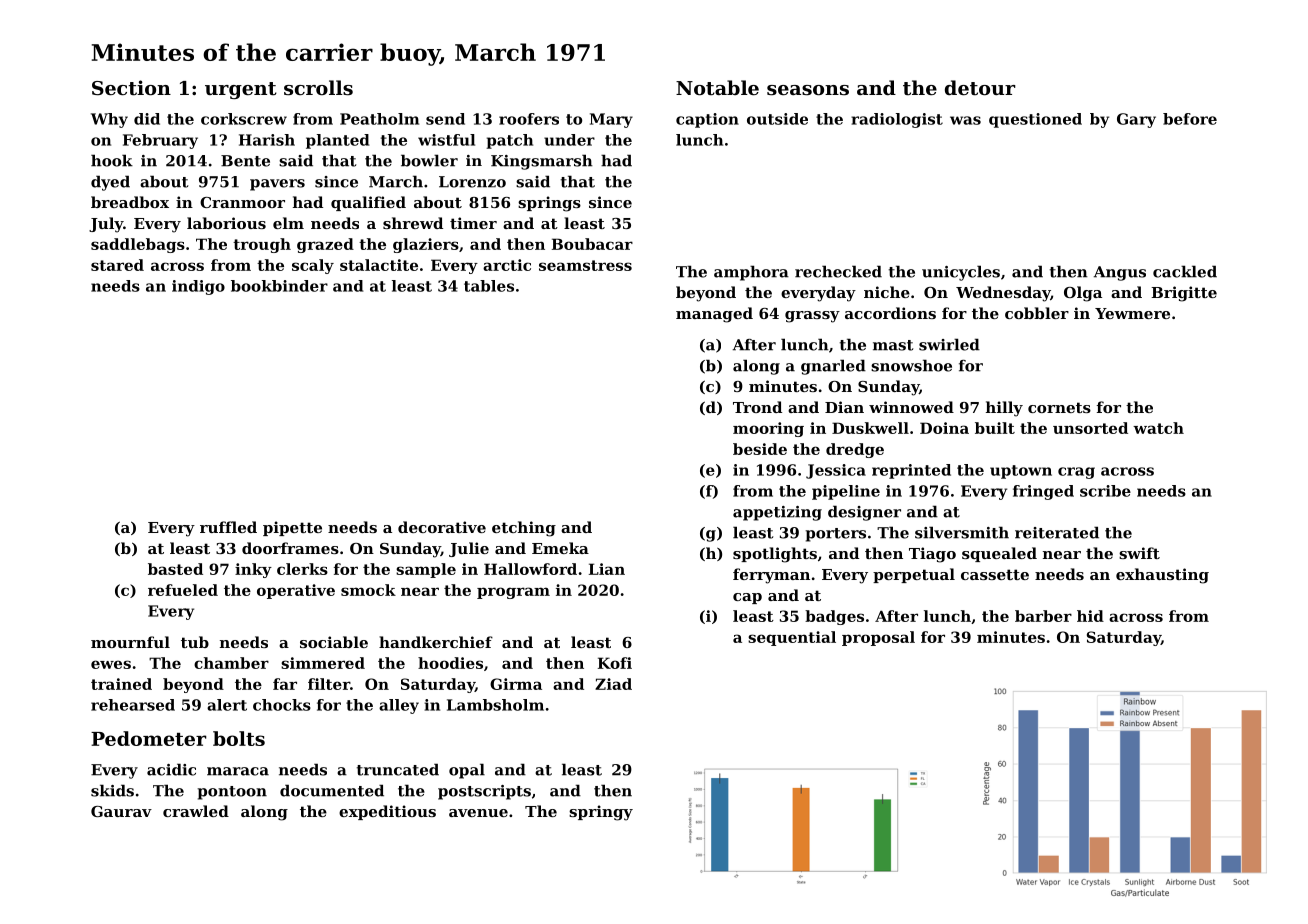 This image has width=1308, height=924. Describe the element at coordinates (611, 120) in the image. I see `Mary` at that location.
